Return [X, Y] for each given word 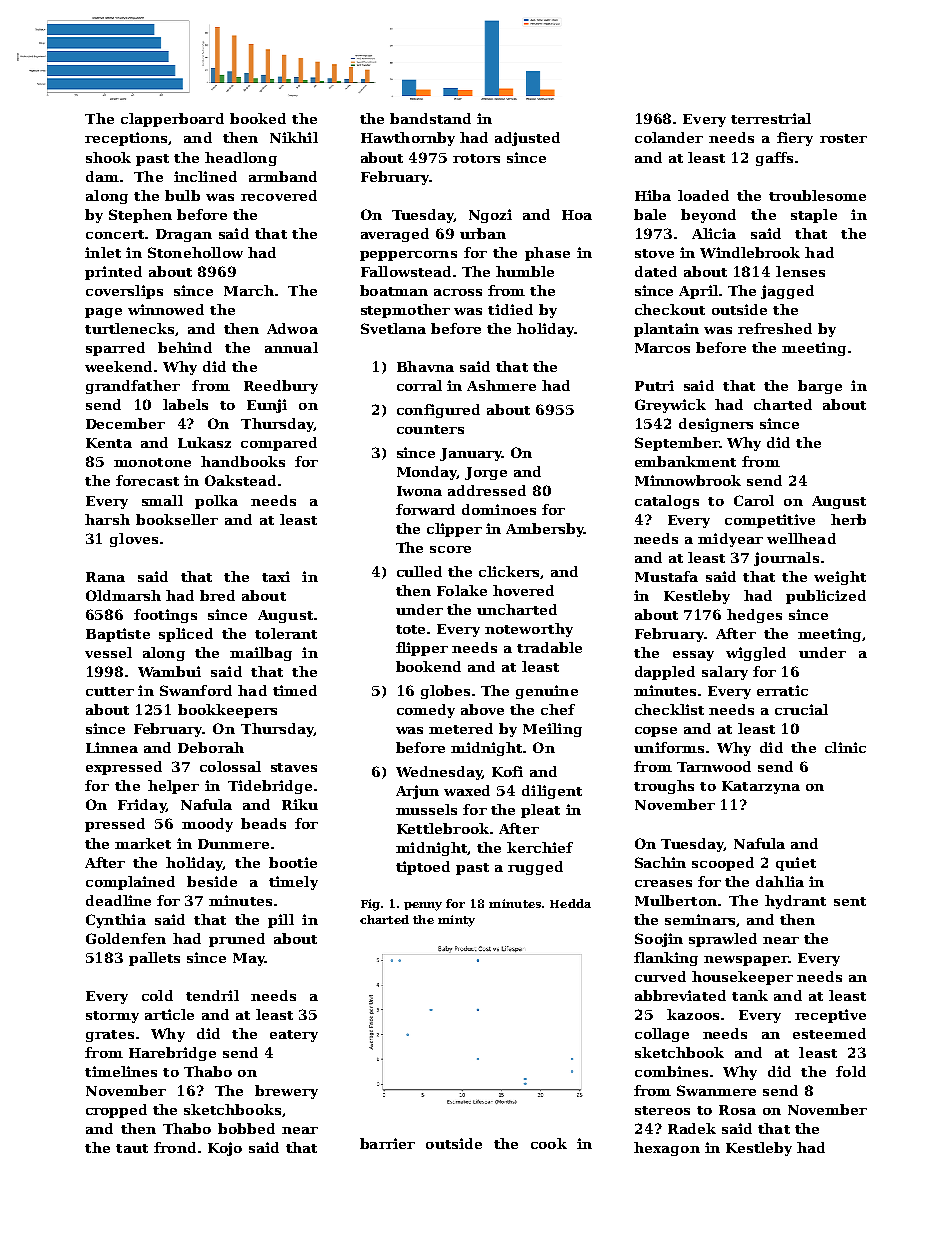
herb [848, 519]
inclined [205, 176]
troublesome [817, 195]
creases [663, 883]
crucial [801, 709]
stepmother [405, 311]
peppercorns [408, 256]
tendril [212, 995]
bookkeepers [227, 711]
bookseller [177, 519]
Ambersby [545, 530]
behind [185, 347]
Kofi [507, 771]
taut [132, 1148]
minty [456, 921]
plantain [666, 330]
